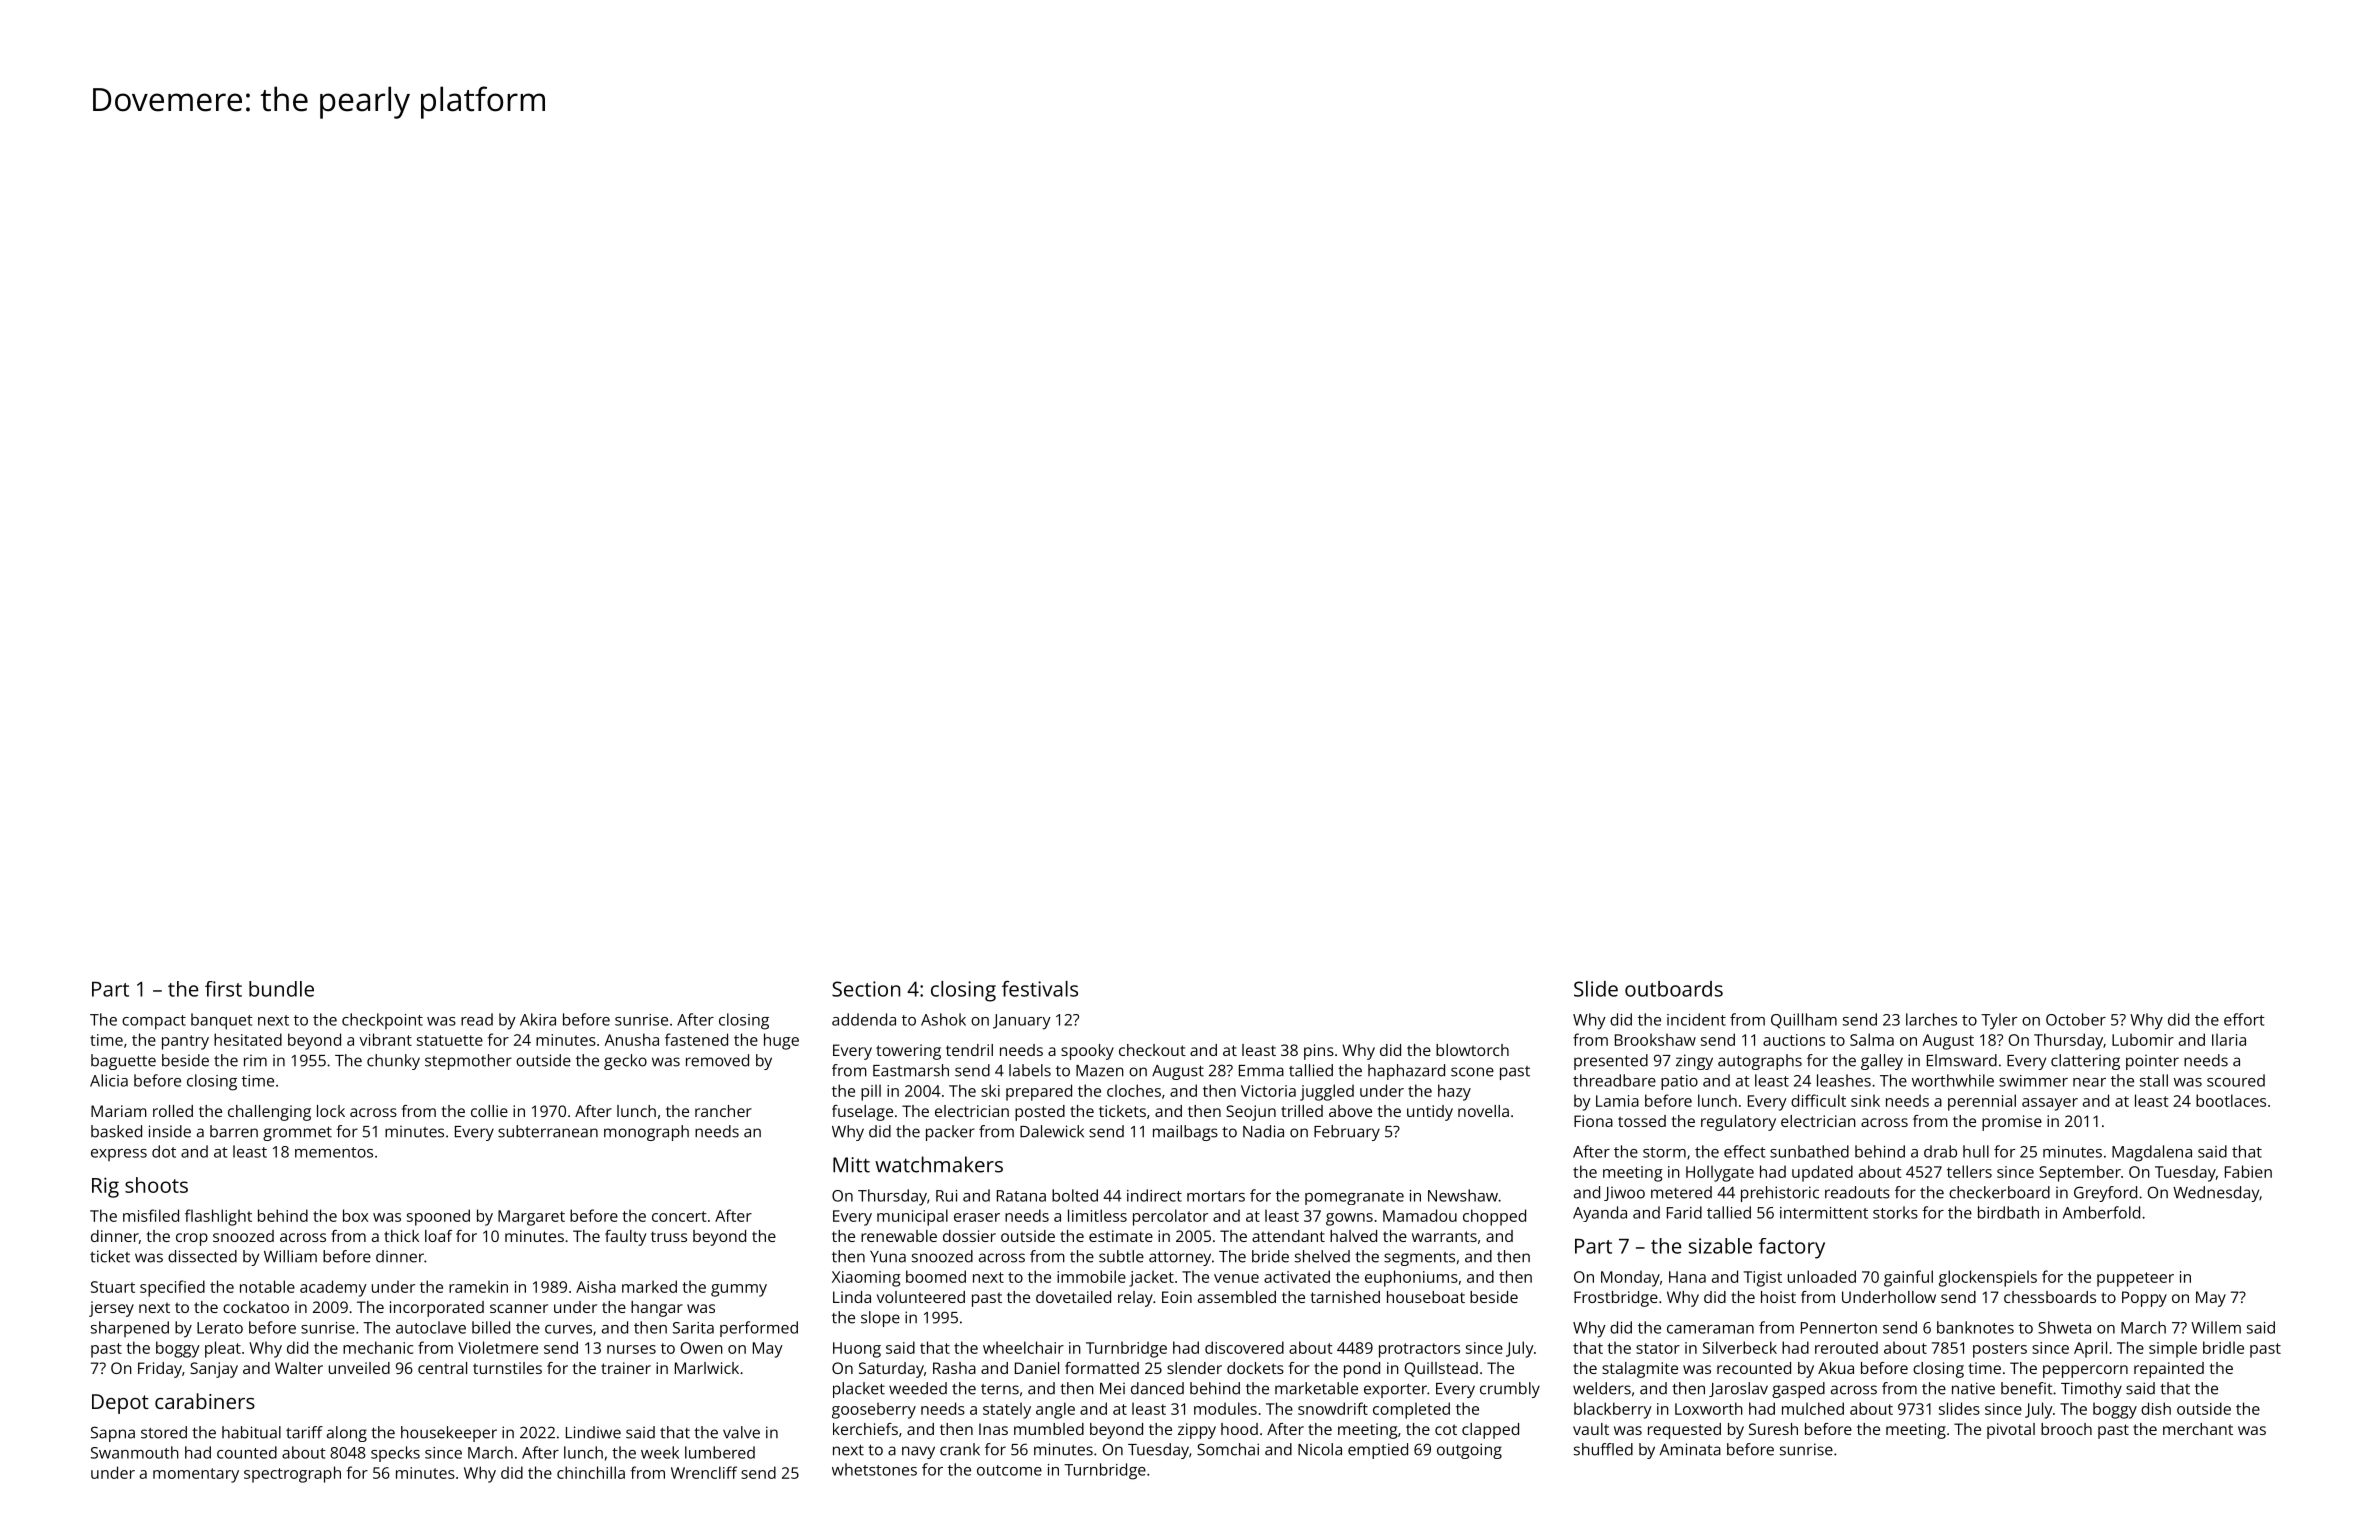 Image resolution: width=2373 pixels, height=1535 pixels. What do you see at coordinates (2050, 1104) in the screenshot?
I see `assayer` at bounding box center [2050, 1104].
